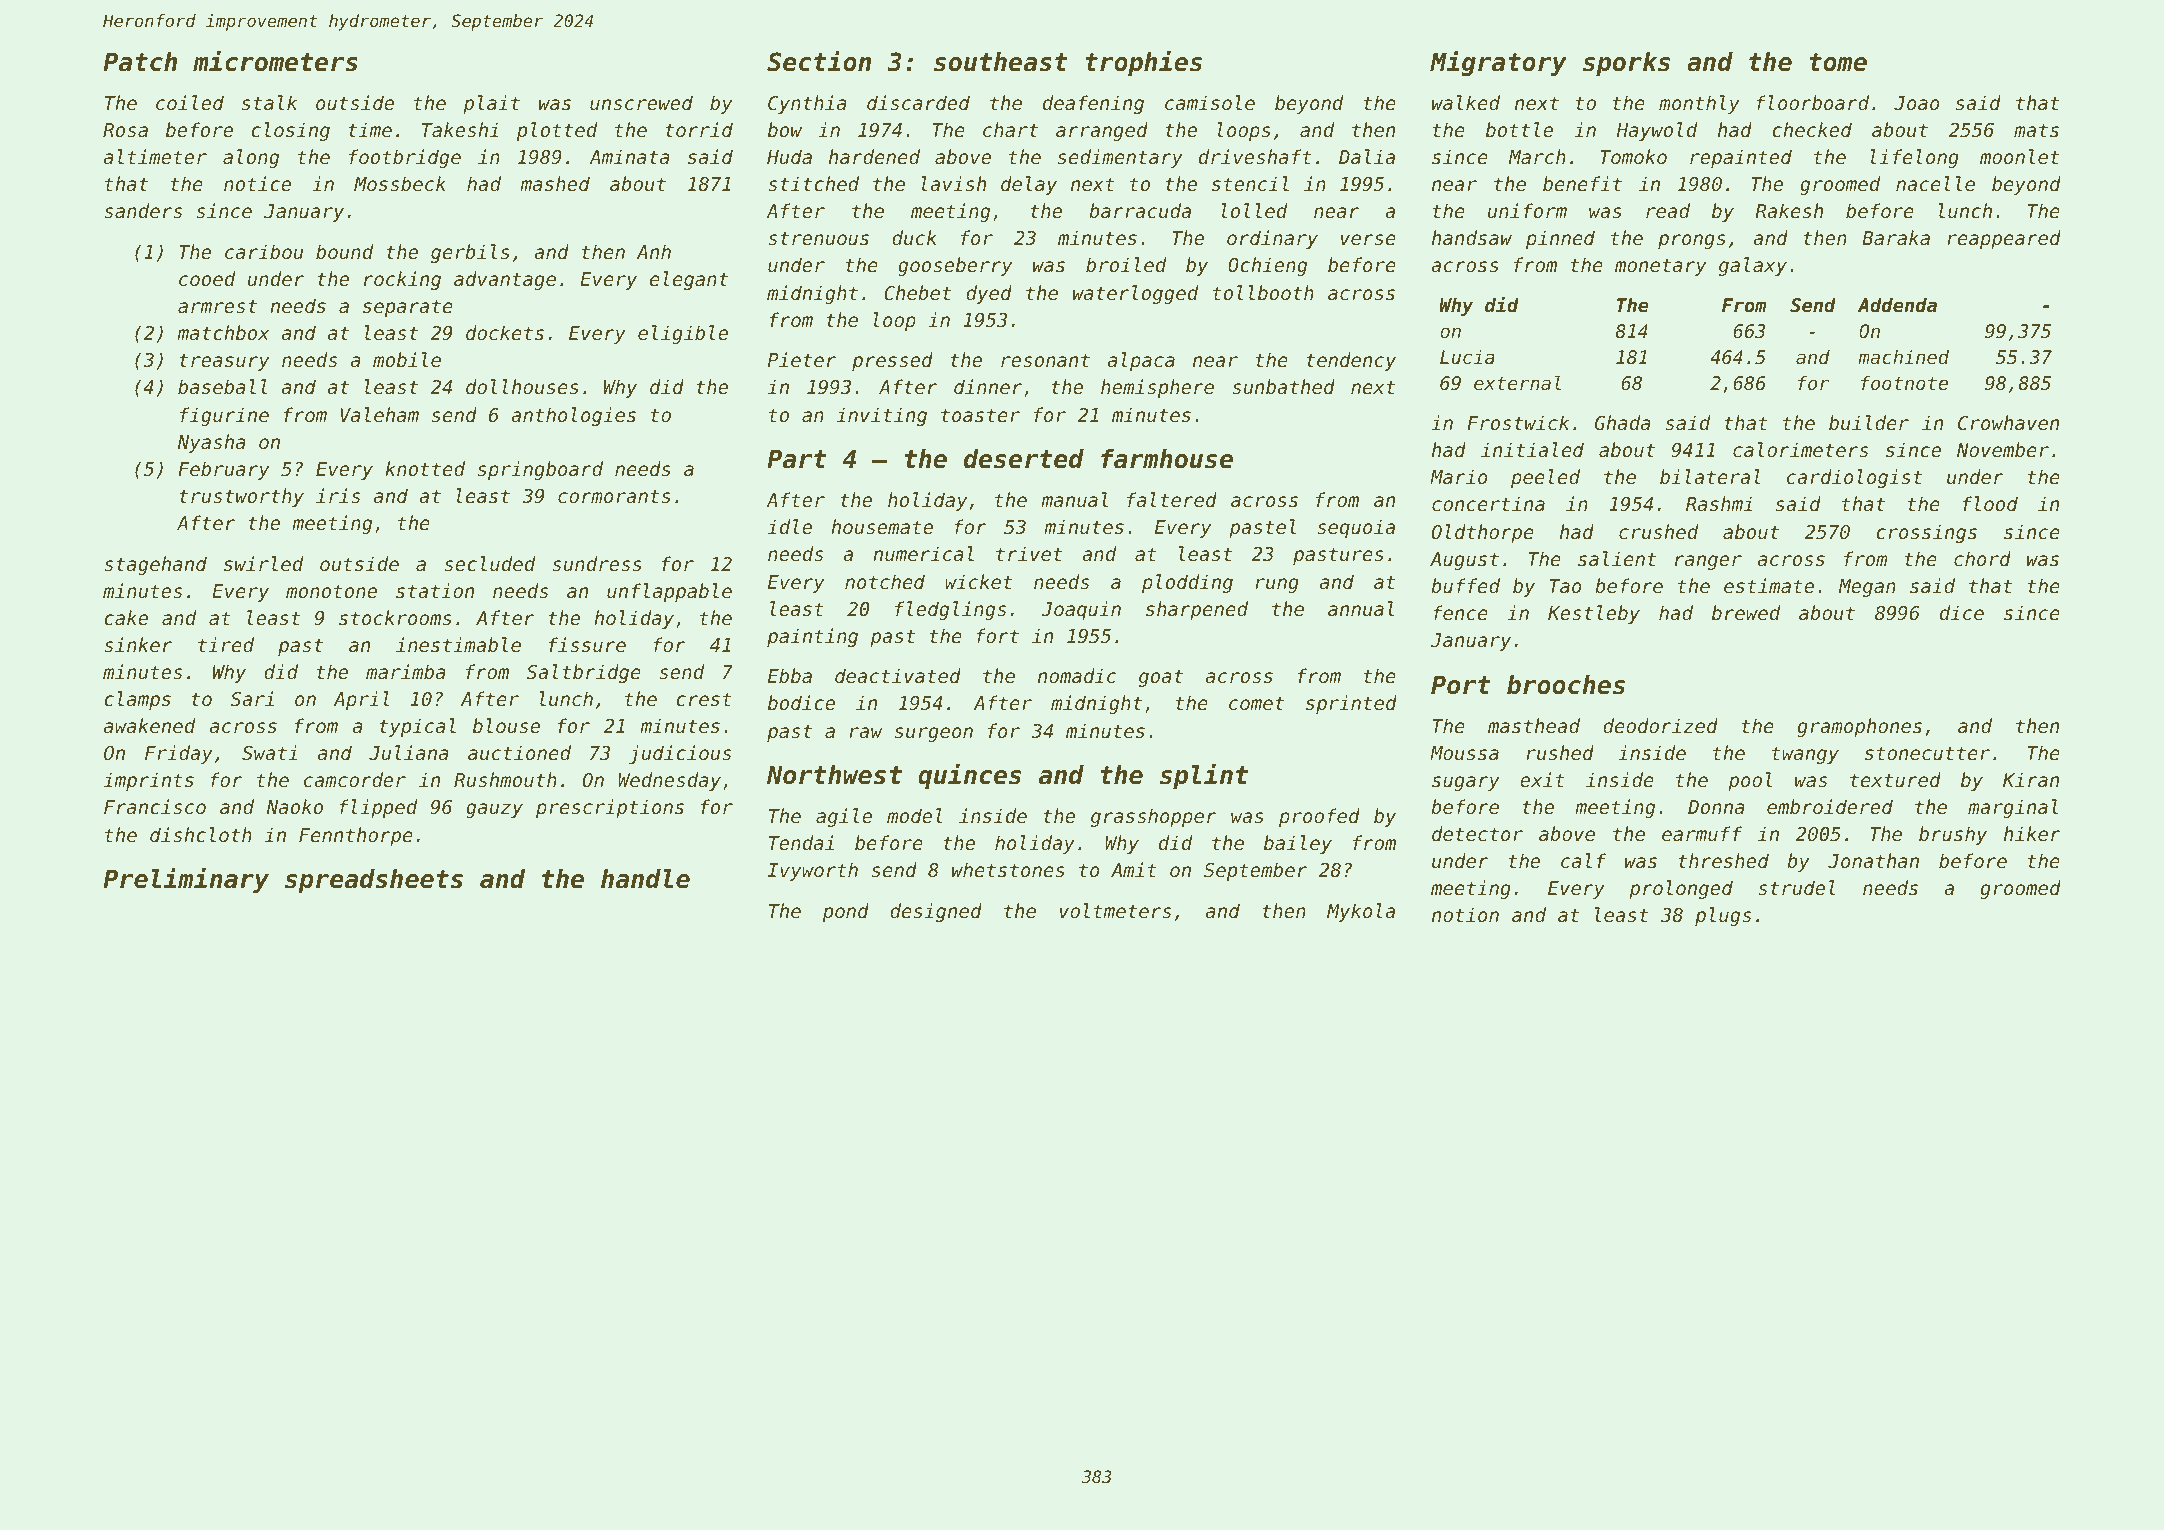 The width and height of the page is (2164, 1530). I want to click on Chebet, so click(918, 293).
